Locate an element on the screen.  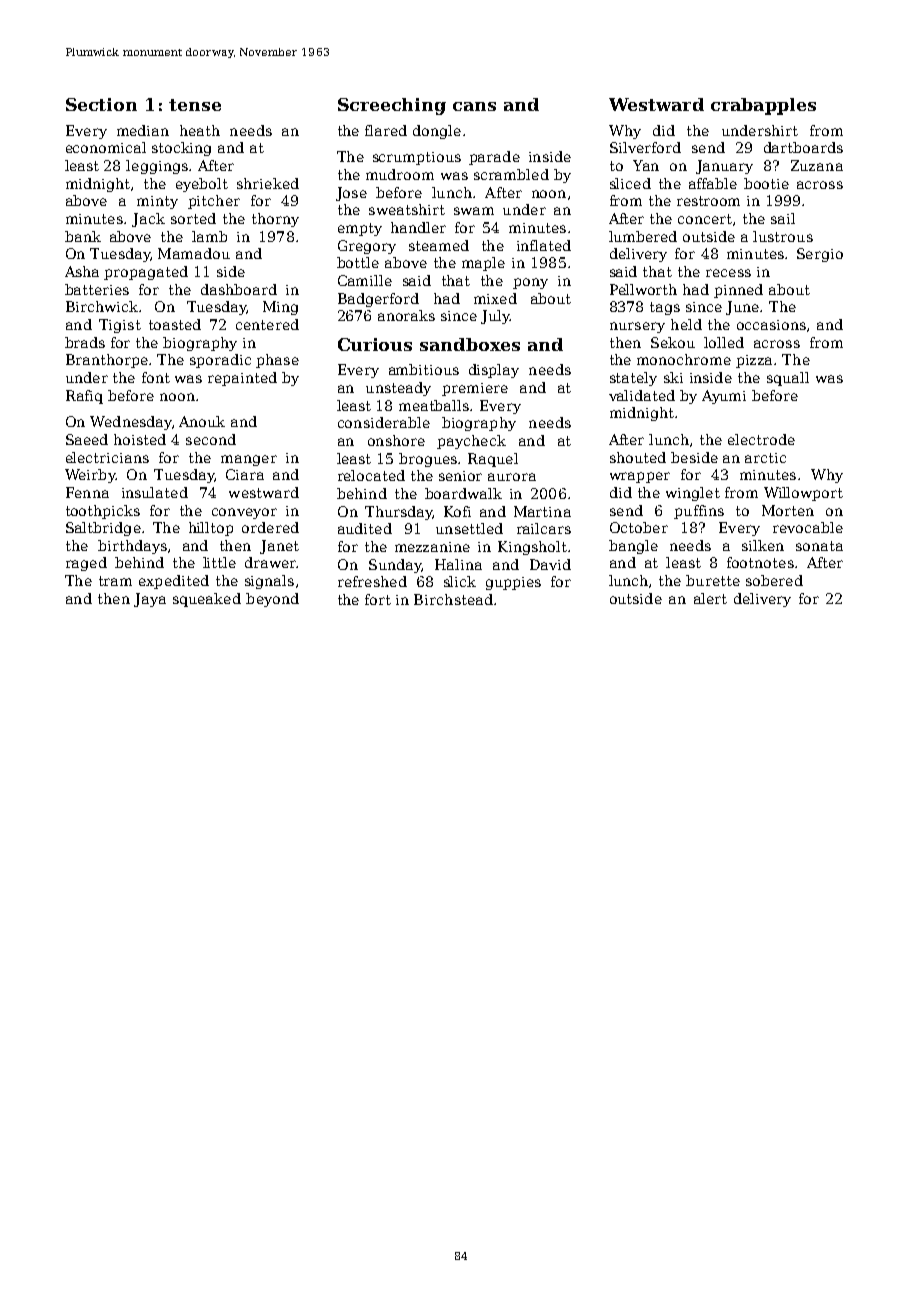
Section is located at coordinates (101, 104).
